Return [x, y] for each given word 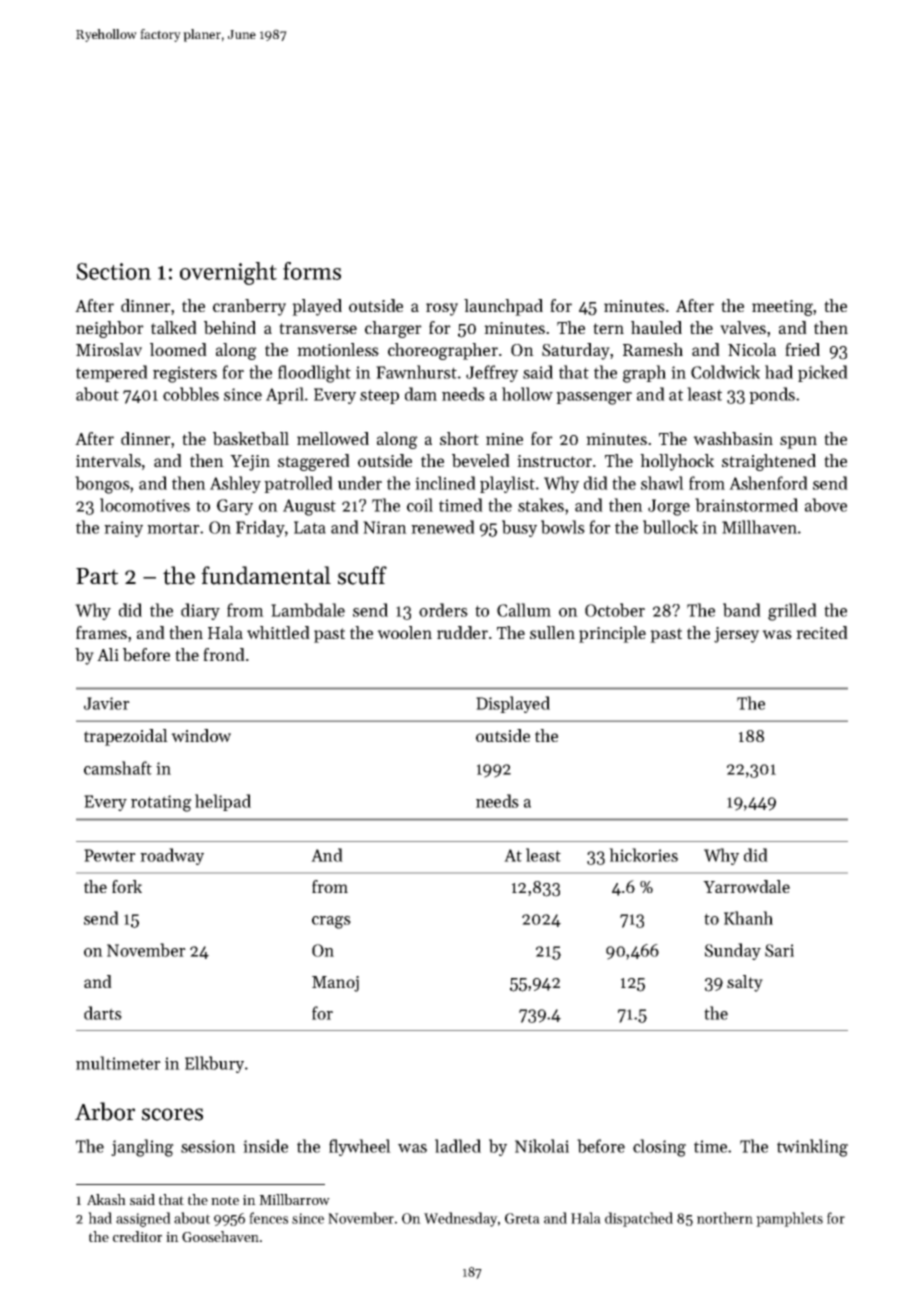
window [201, 735]
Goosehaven [220, 1236]
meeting [782, 308]
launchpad [503, 307]
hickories [643, 855]
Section [113, 271]
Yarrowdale [746, 886]
